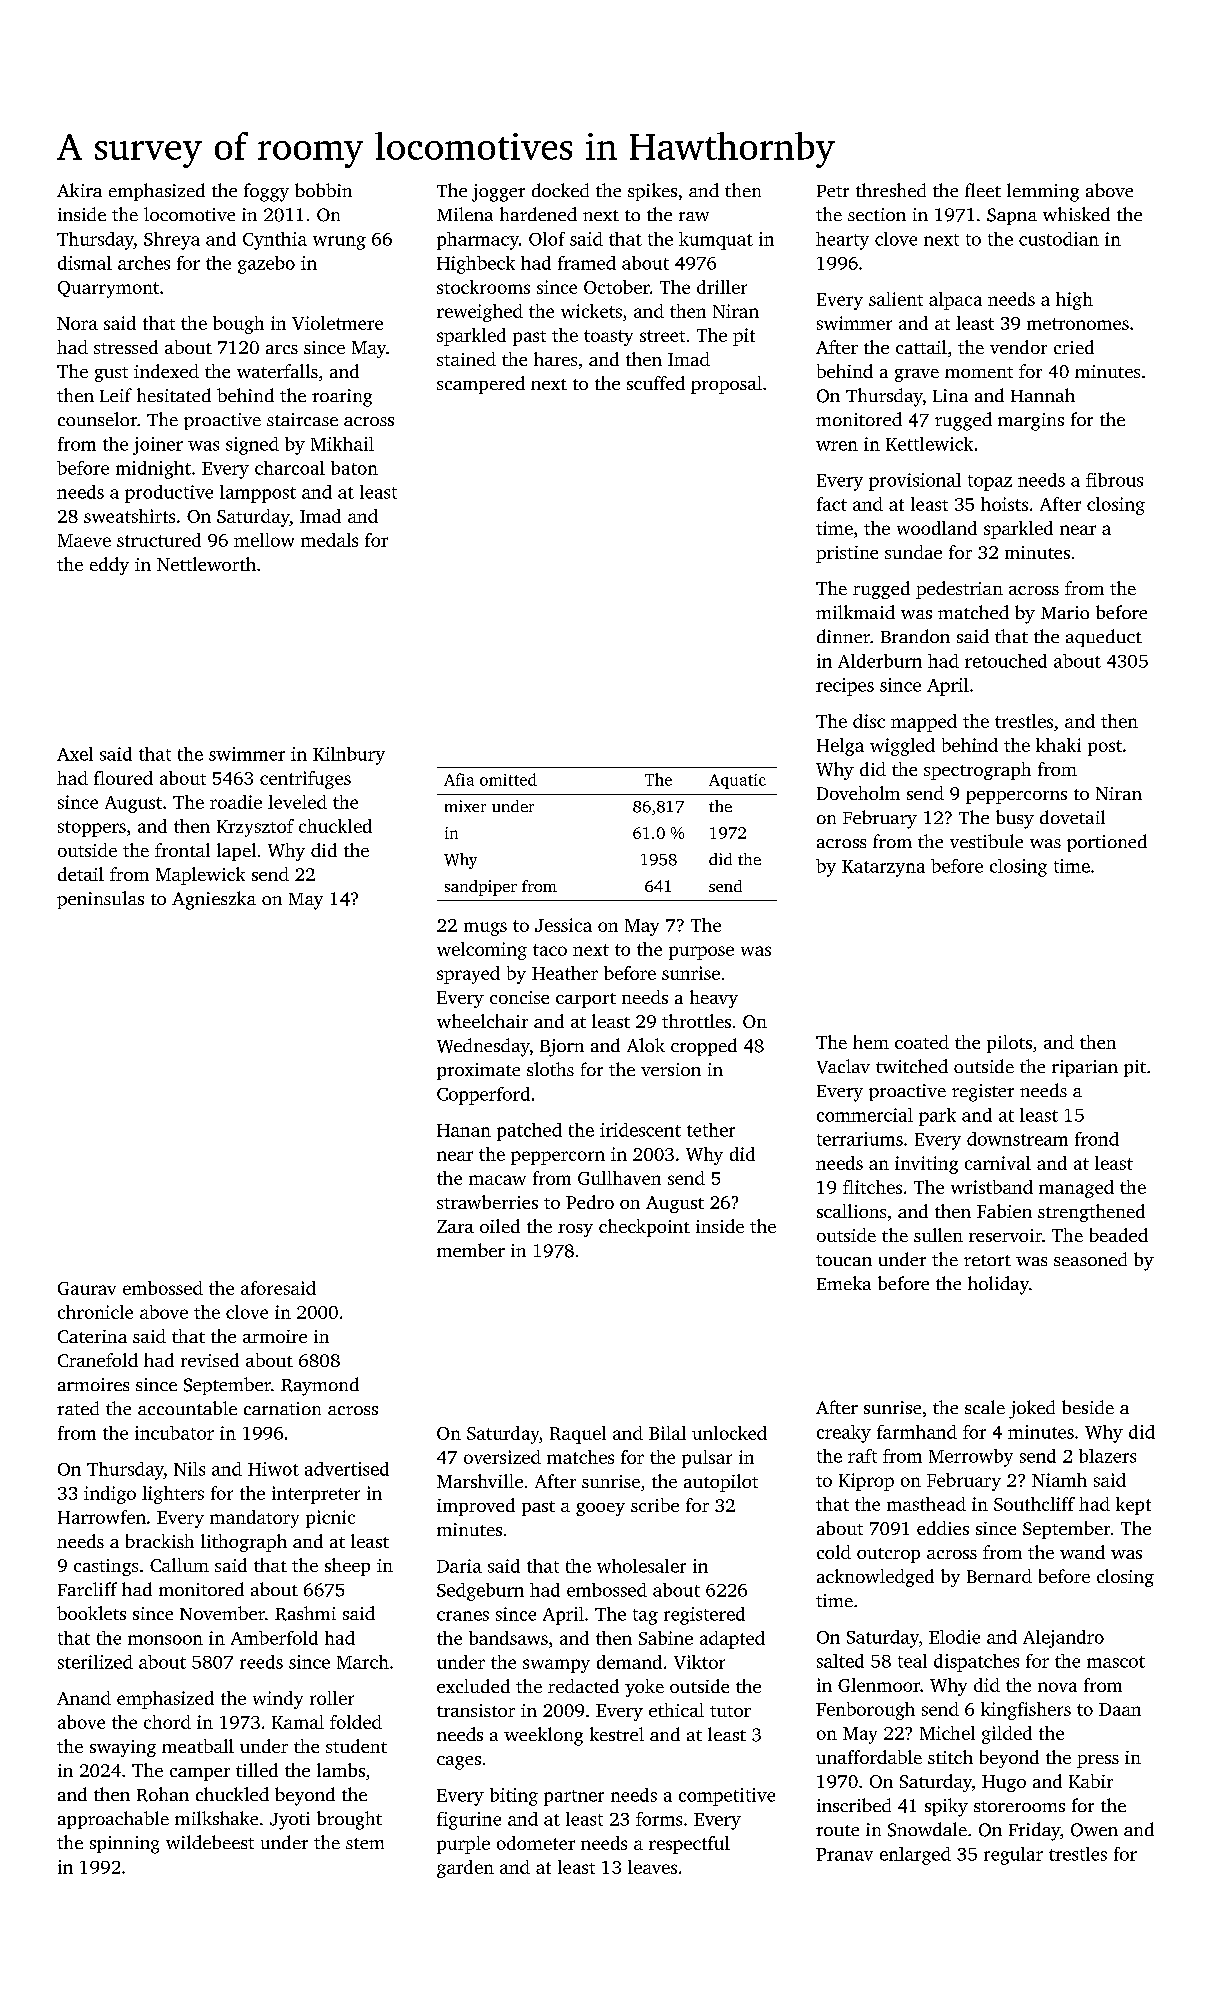  I want to click on ethical, so click(676, 1710).
